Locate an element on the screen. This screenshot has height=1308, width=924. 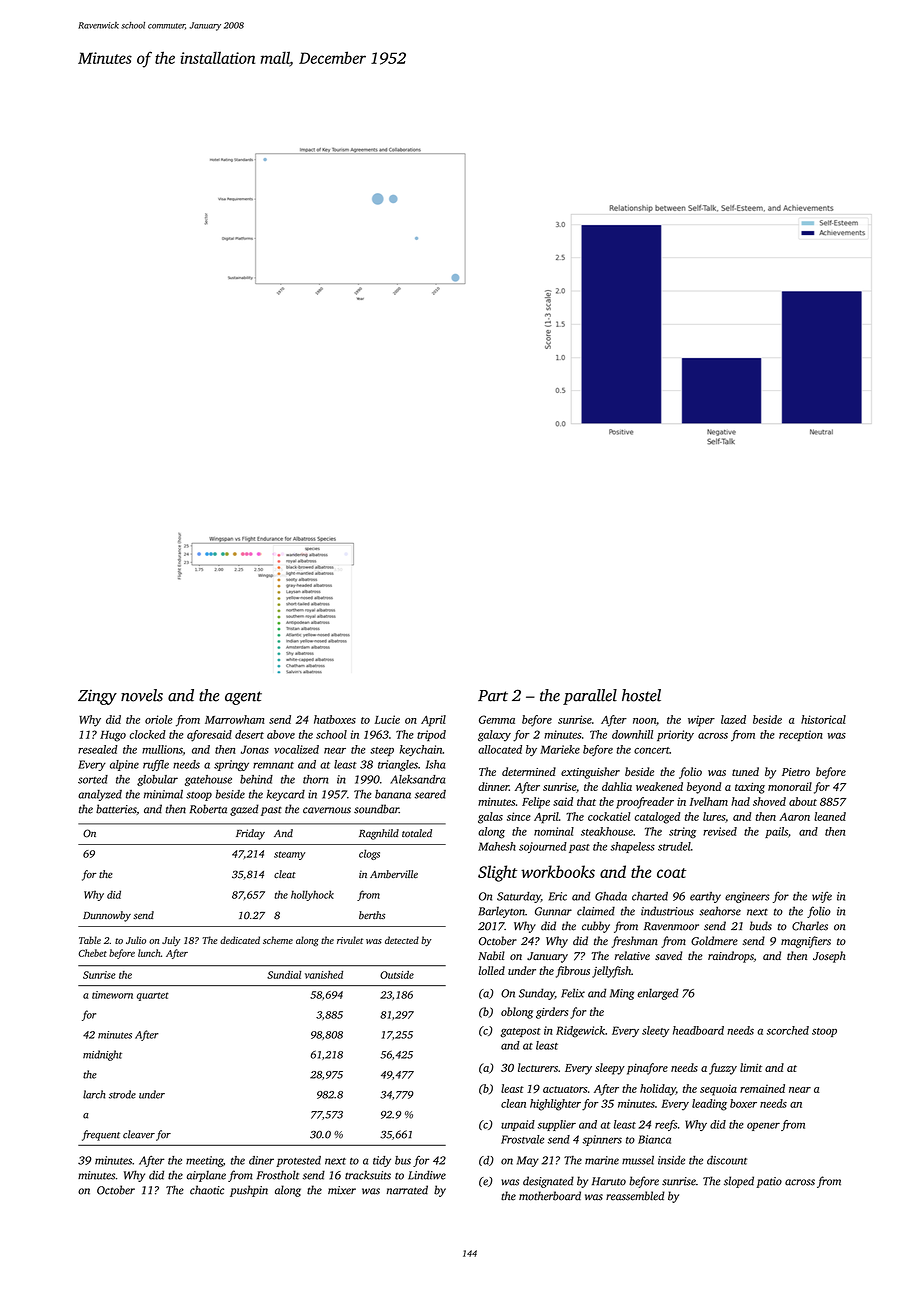
narrated is located at coordinates (407, 1190).
